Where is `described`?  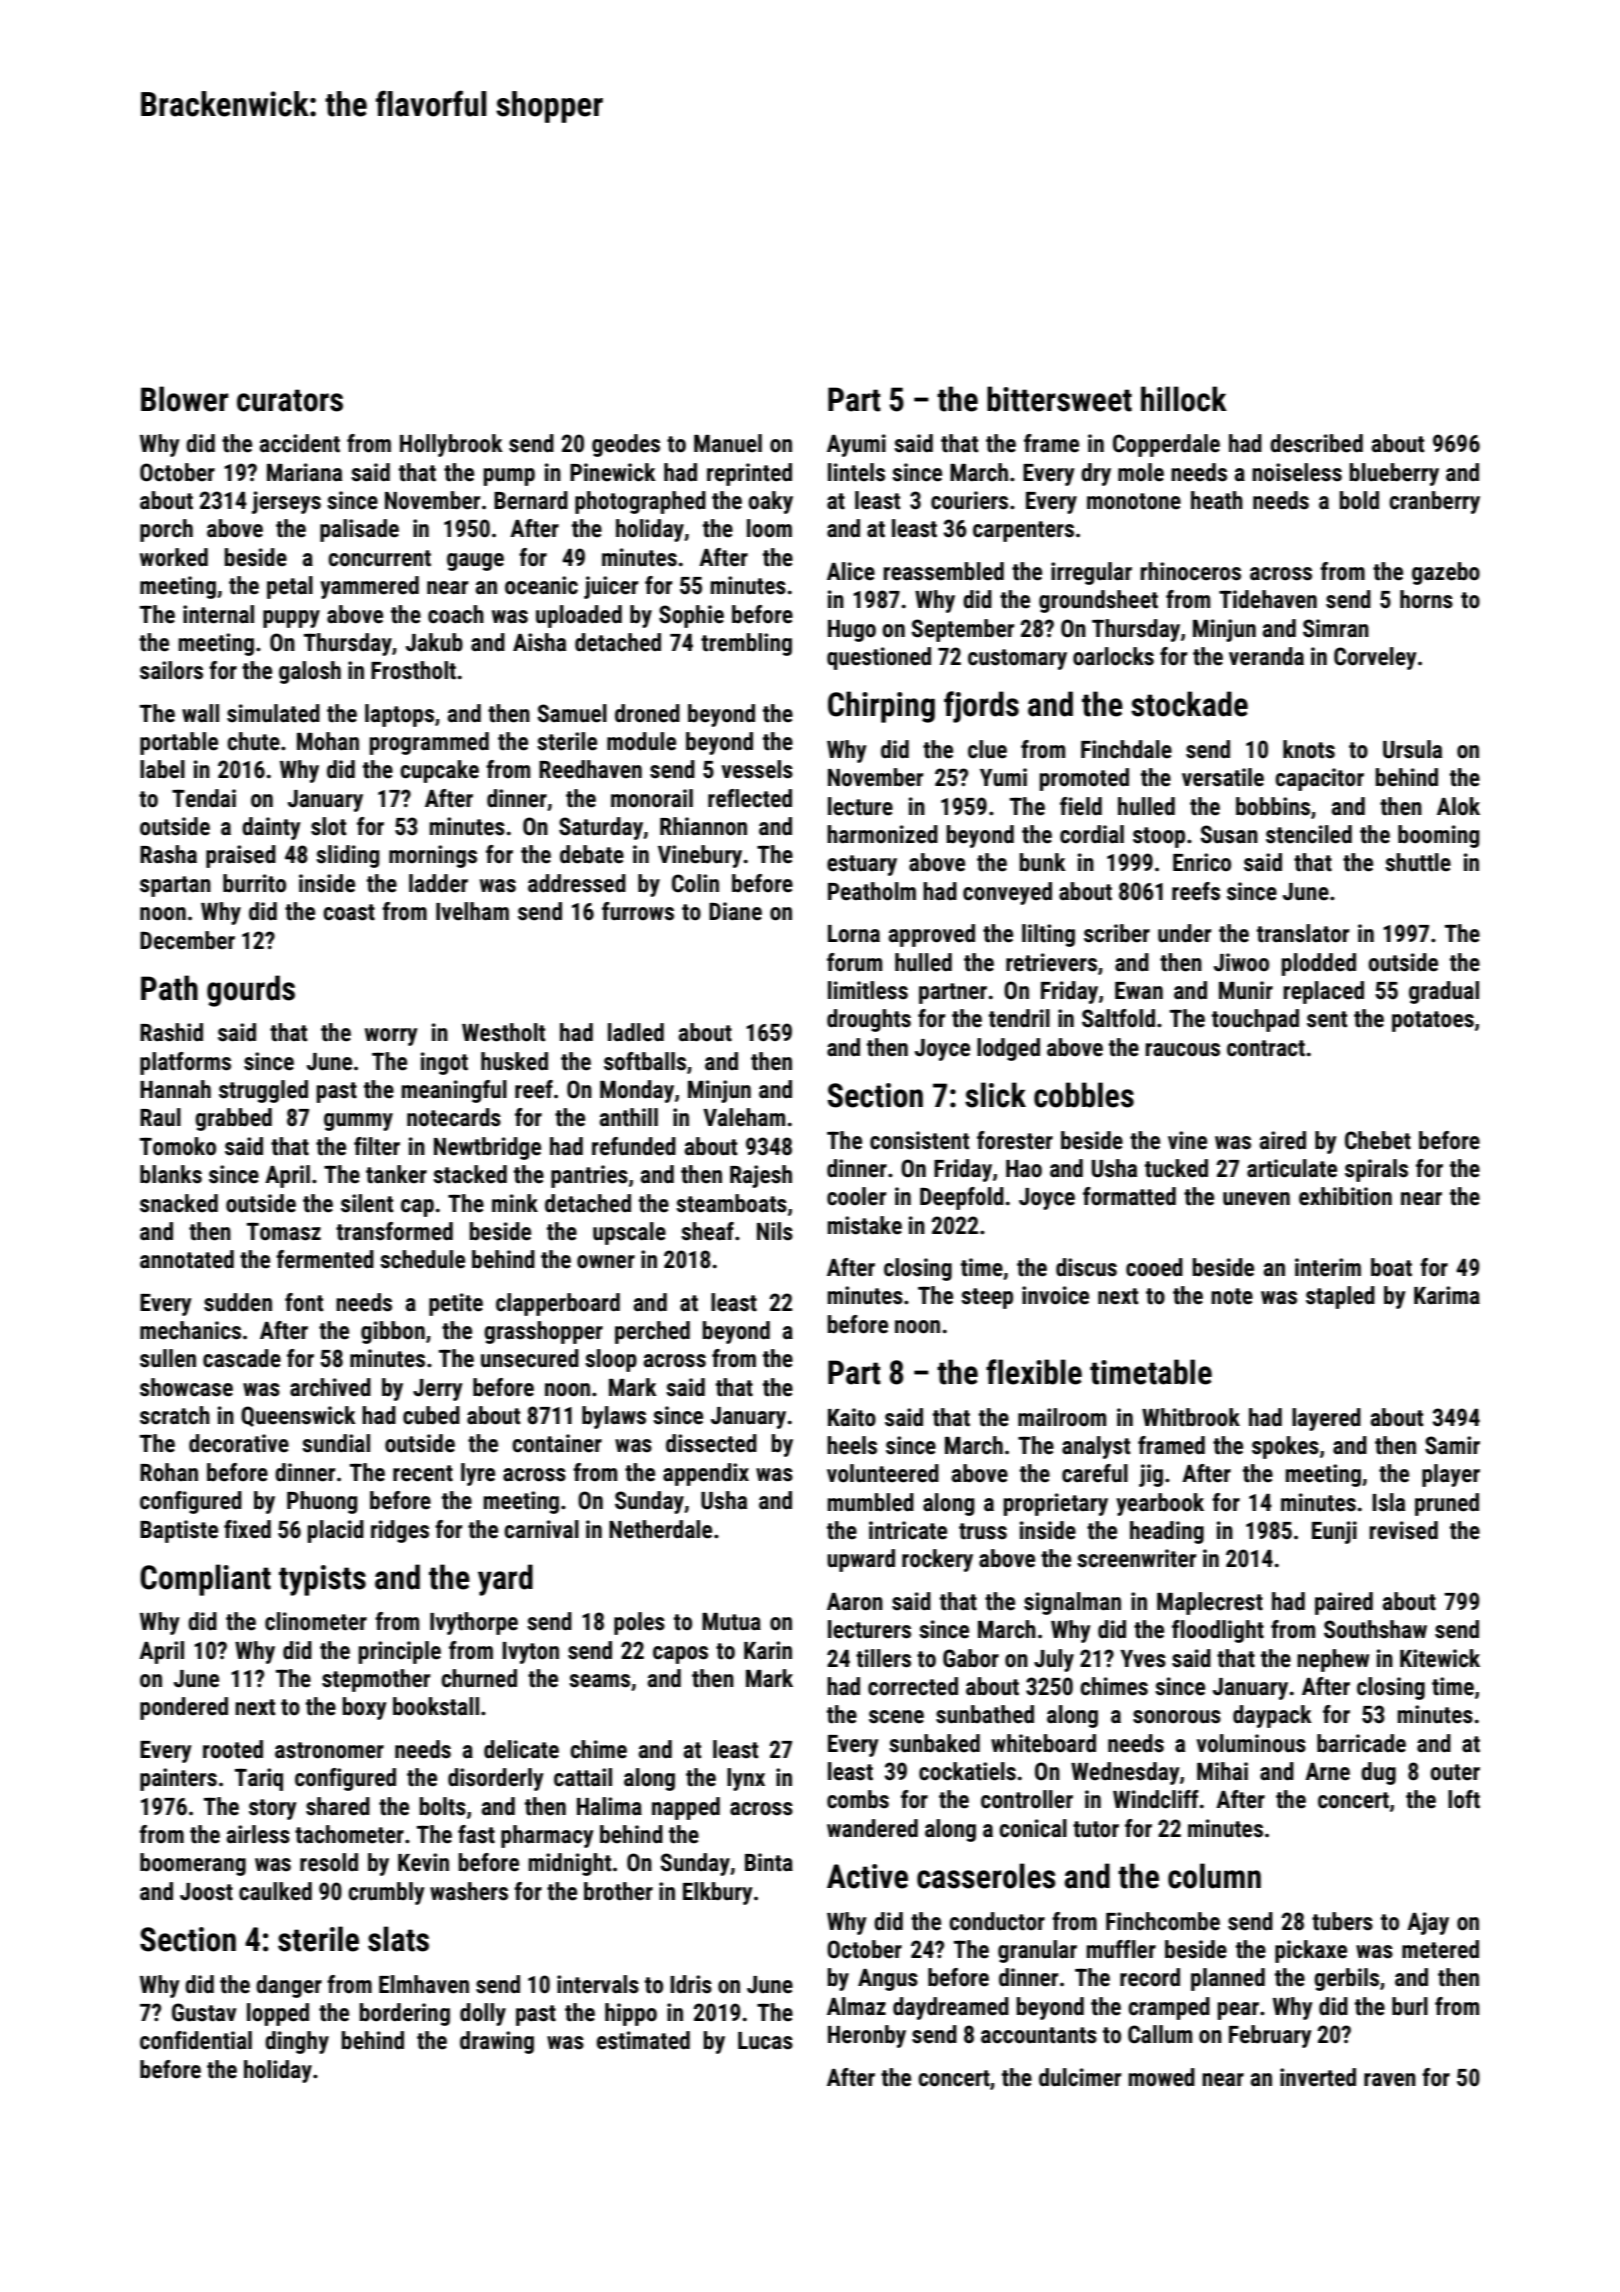 described is located at coordinates (1316, 443).
